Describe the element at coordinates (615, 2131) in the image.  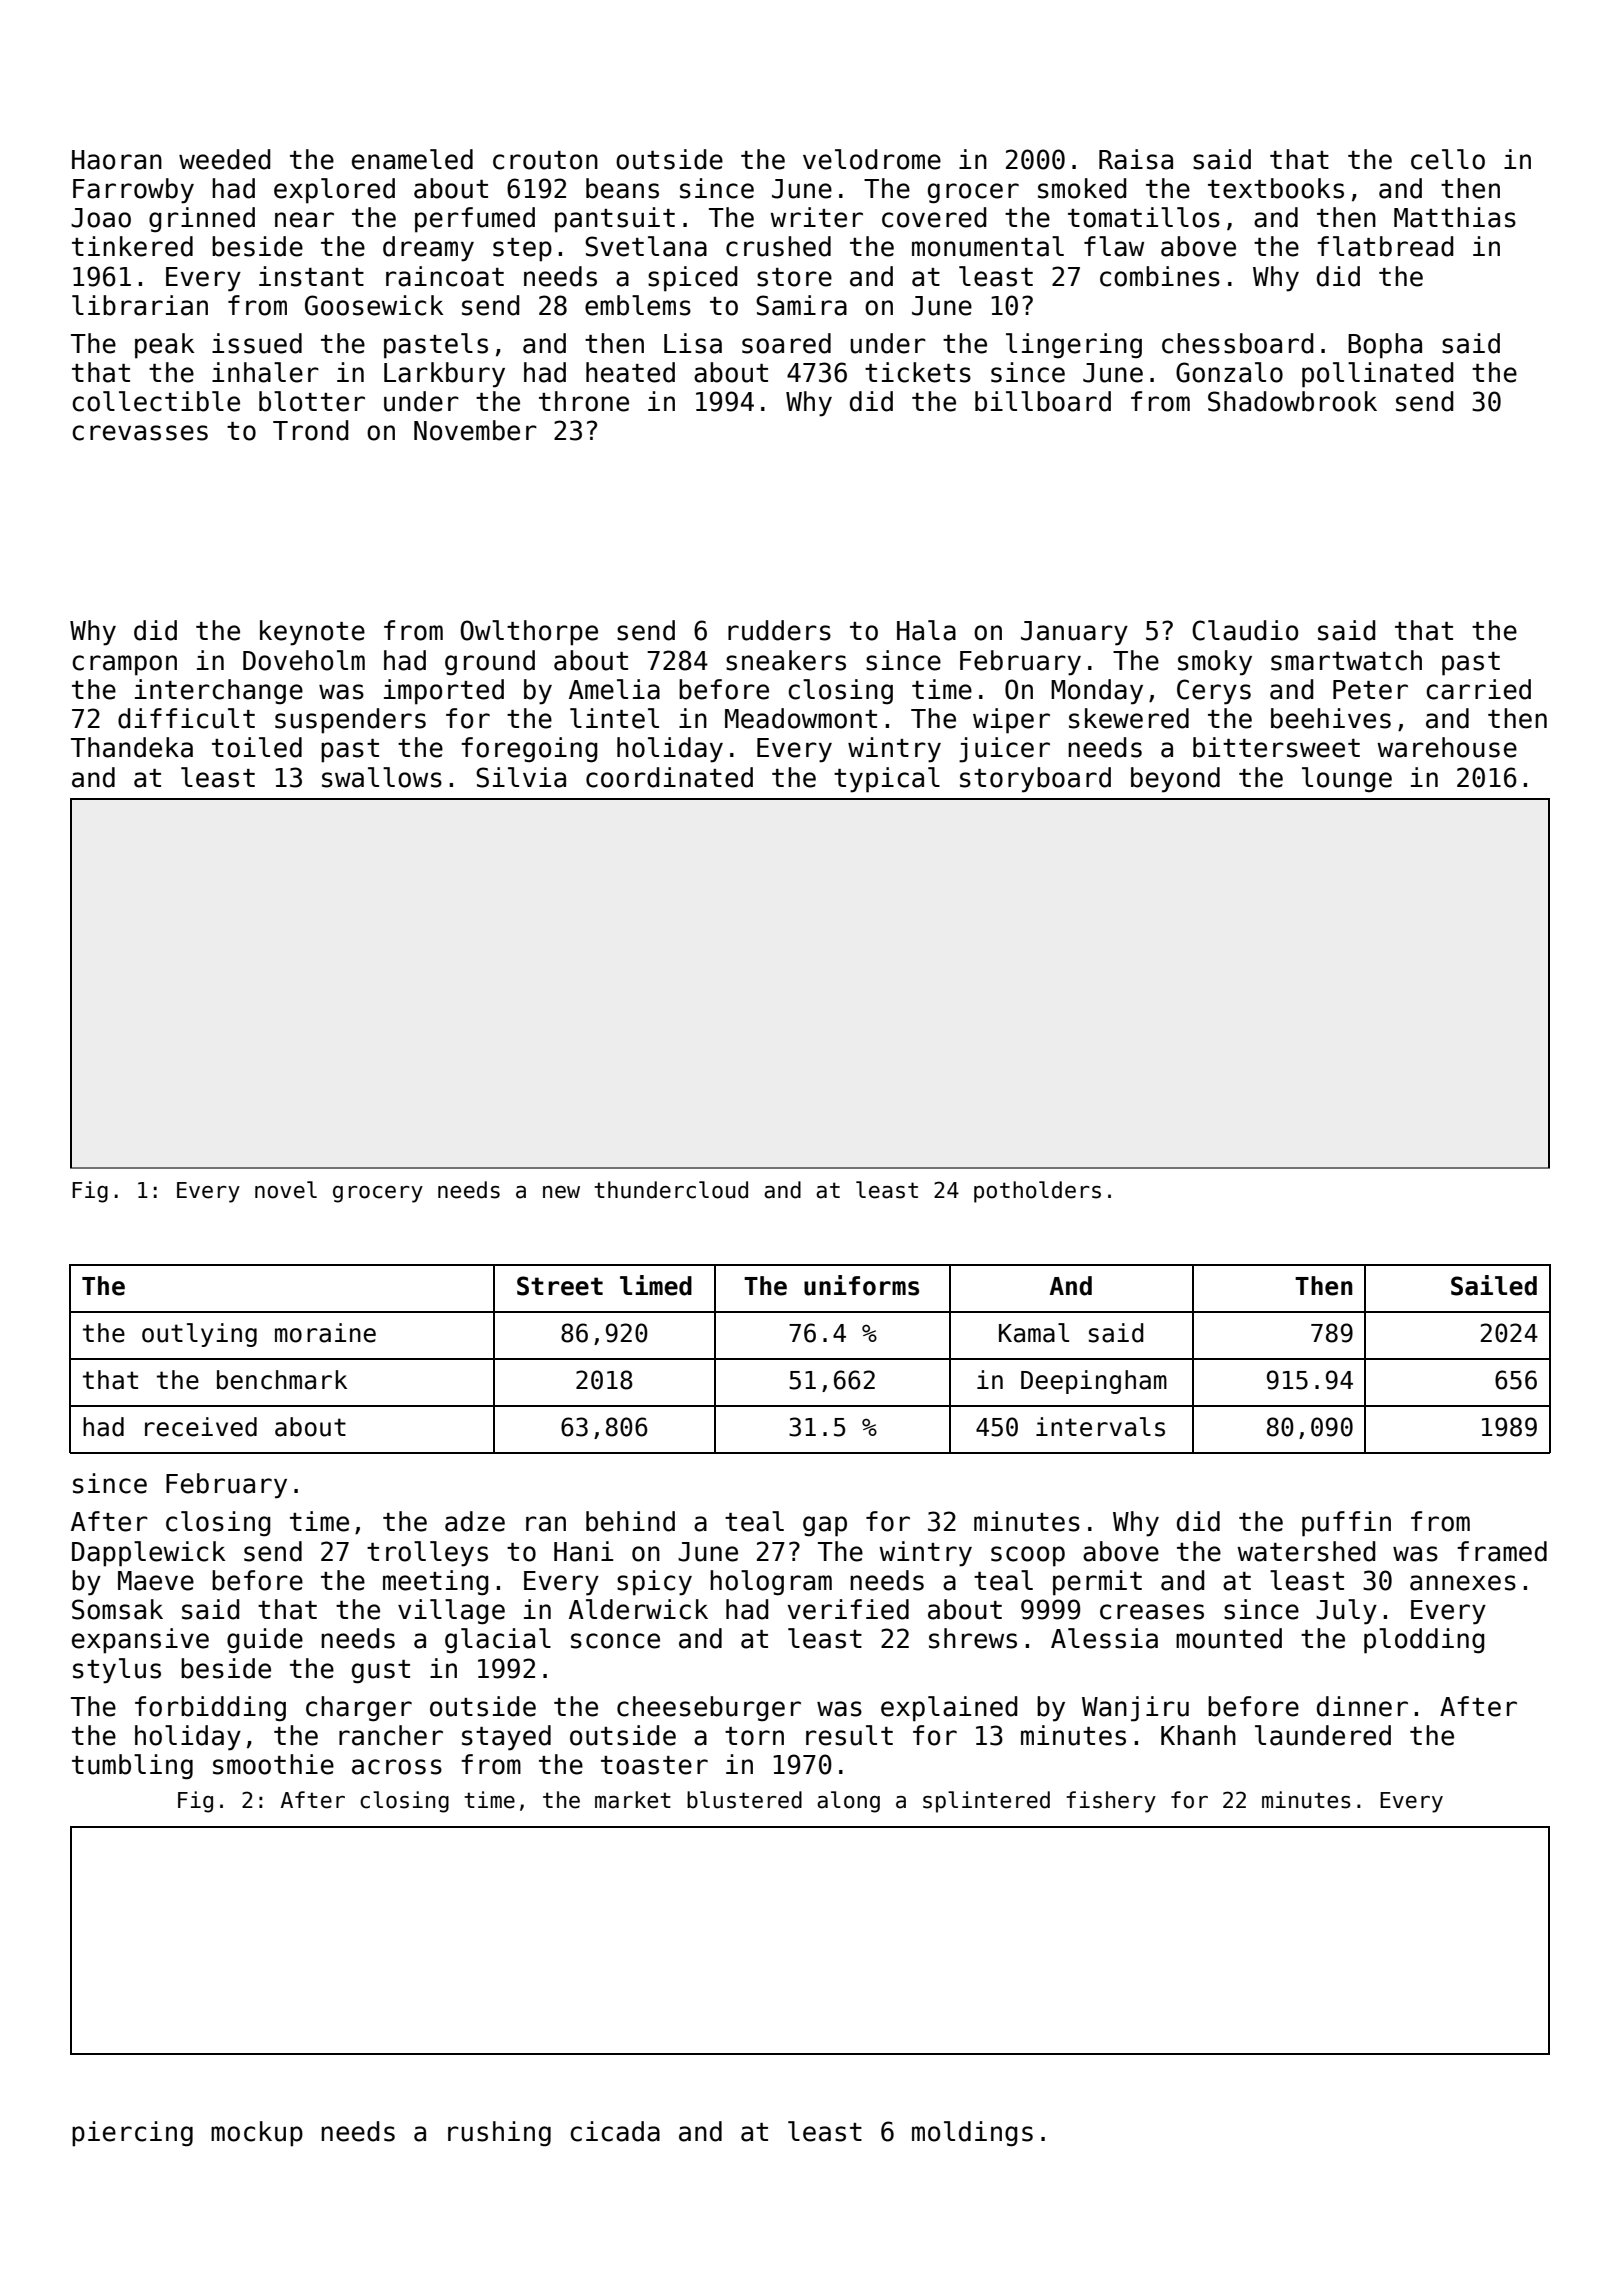
I see `cicada` at that location.
